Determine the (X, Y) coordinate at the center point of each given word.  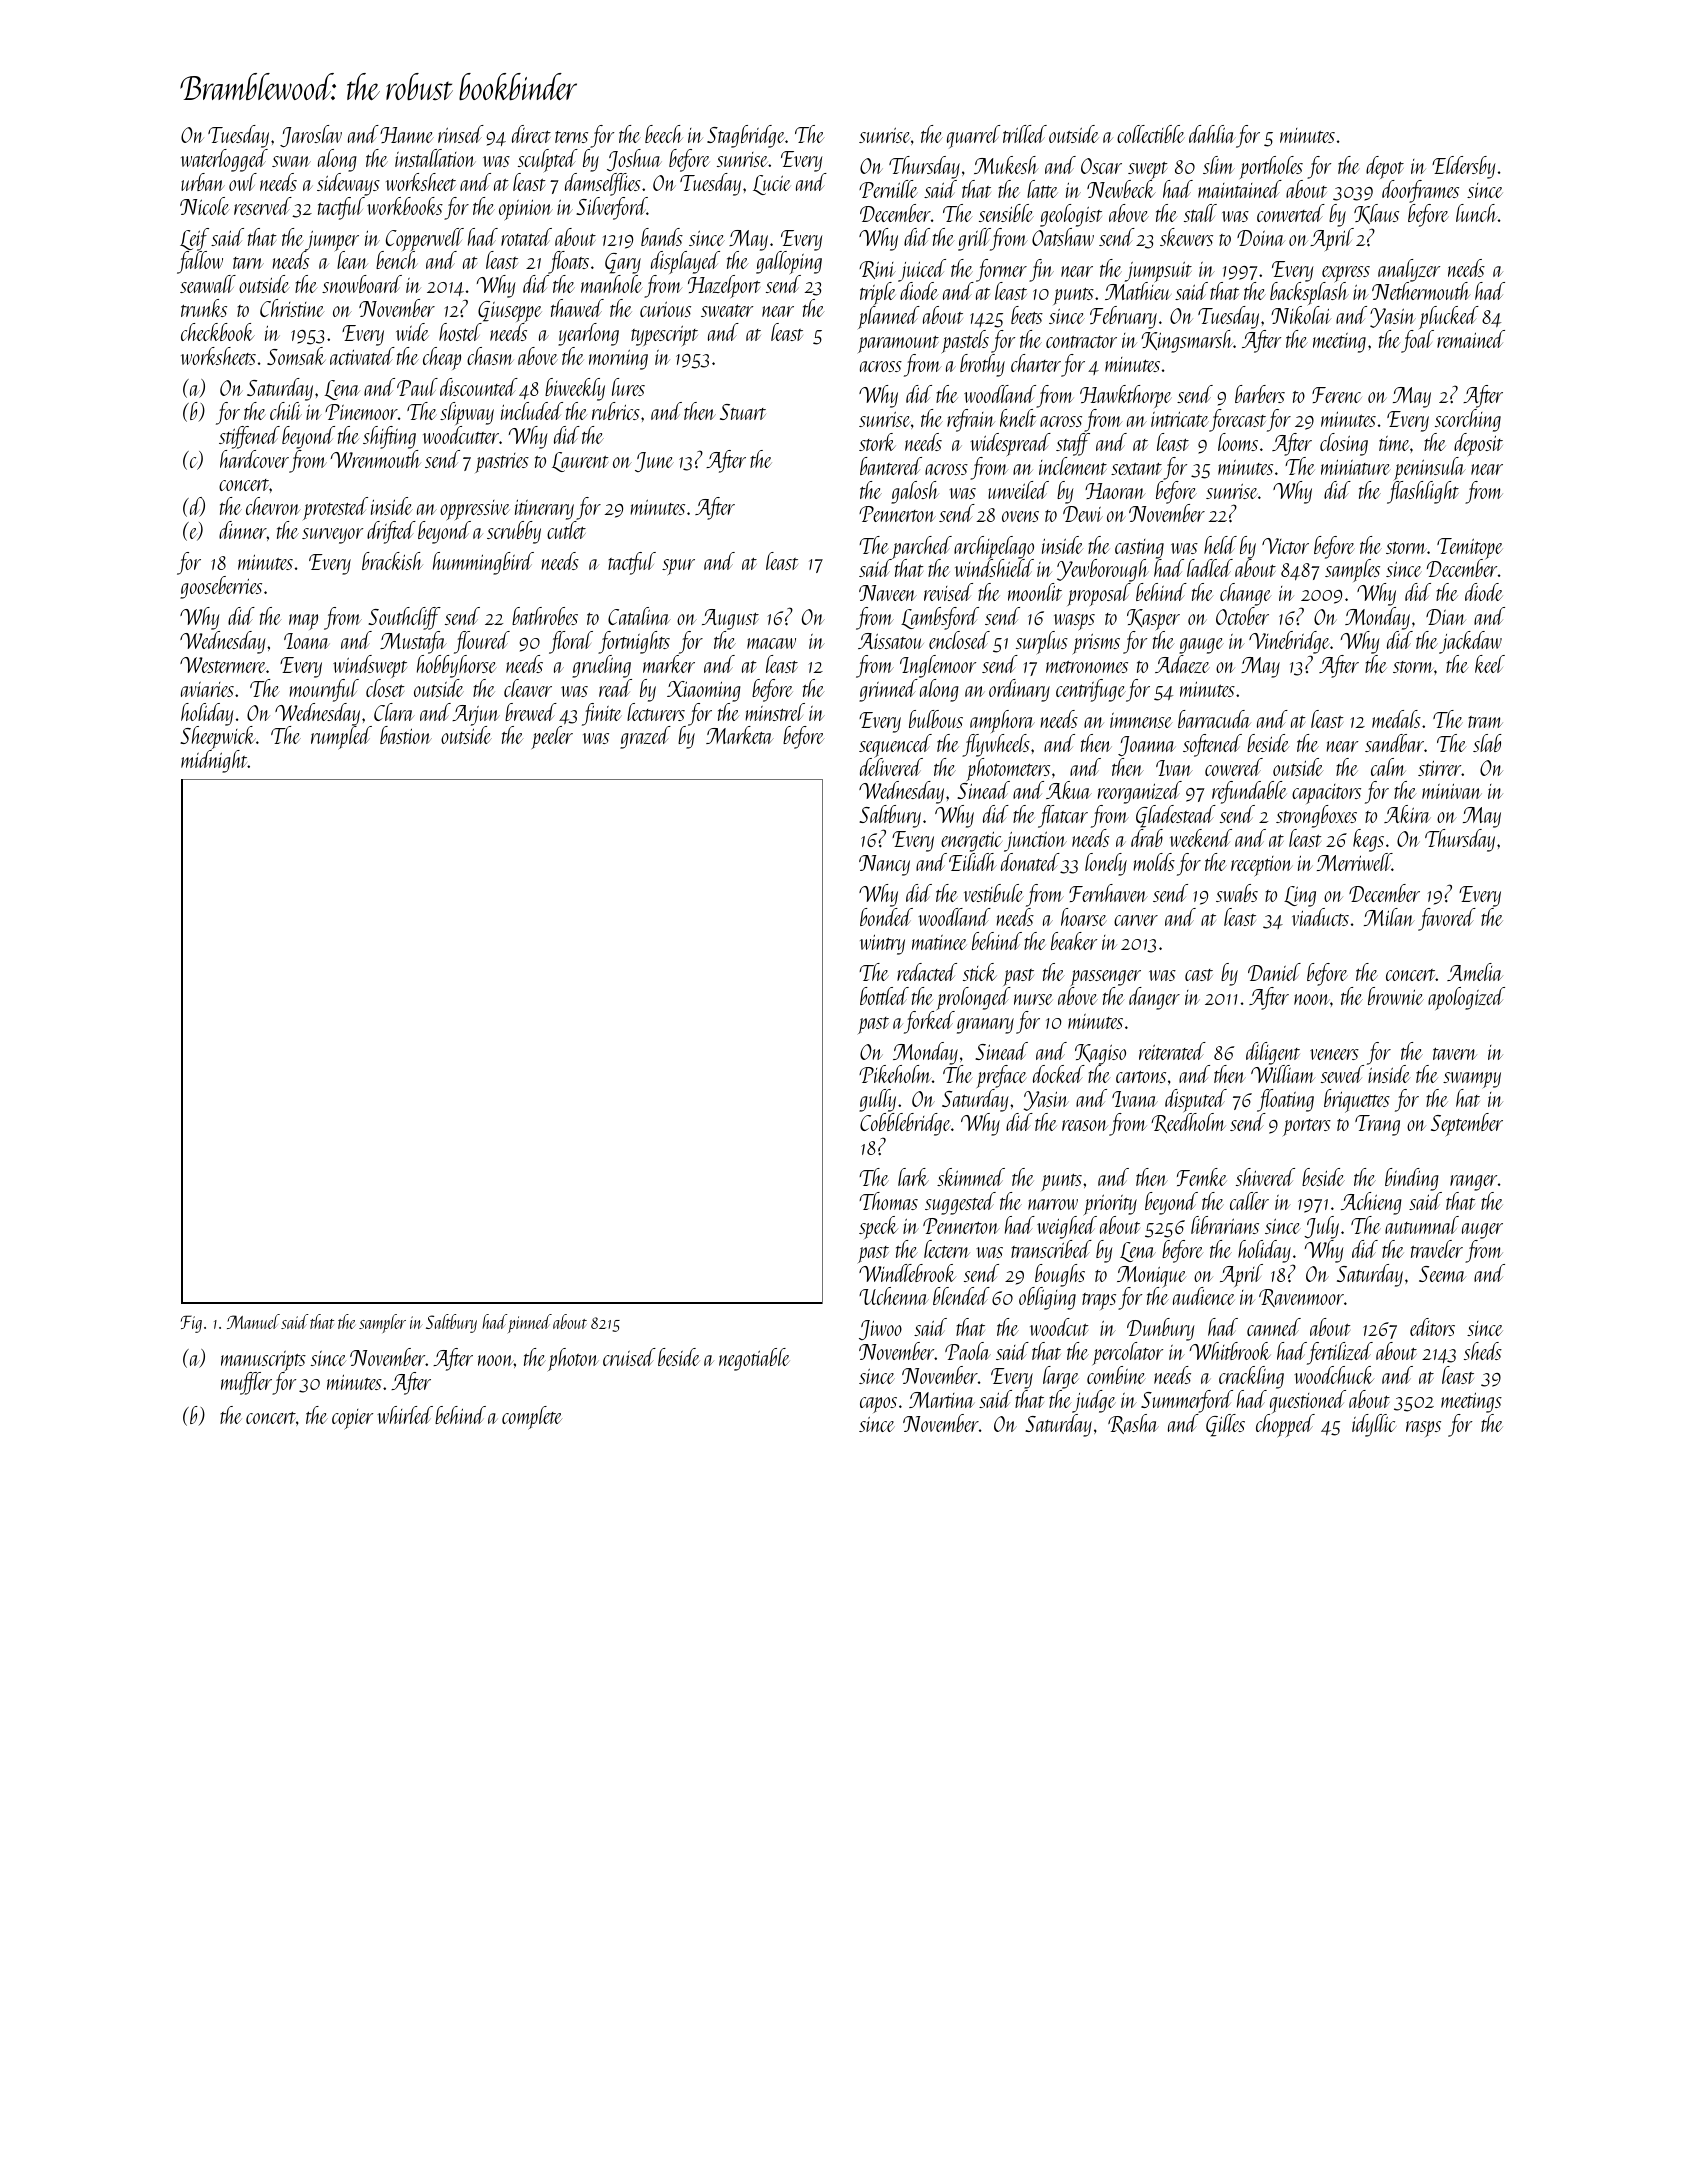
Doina (1261, 238)
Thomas (888, 1201)
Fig (191, 1324)
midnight (214, 762)
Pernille (888, 189)
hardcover (254, 459)
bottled (884, 996)
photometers (1008, 770)
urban (203, 182)
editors (1432, 1327)
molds (1154, 862)
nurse (1033, 999)
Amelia (1475, 972)
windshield (993, 568)
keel (1490, 664)
